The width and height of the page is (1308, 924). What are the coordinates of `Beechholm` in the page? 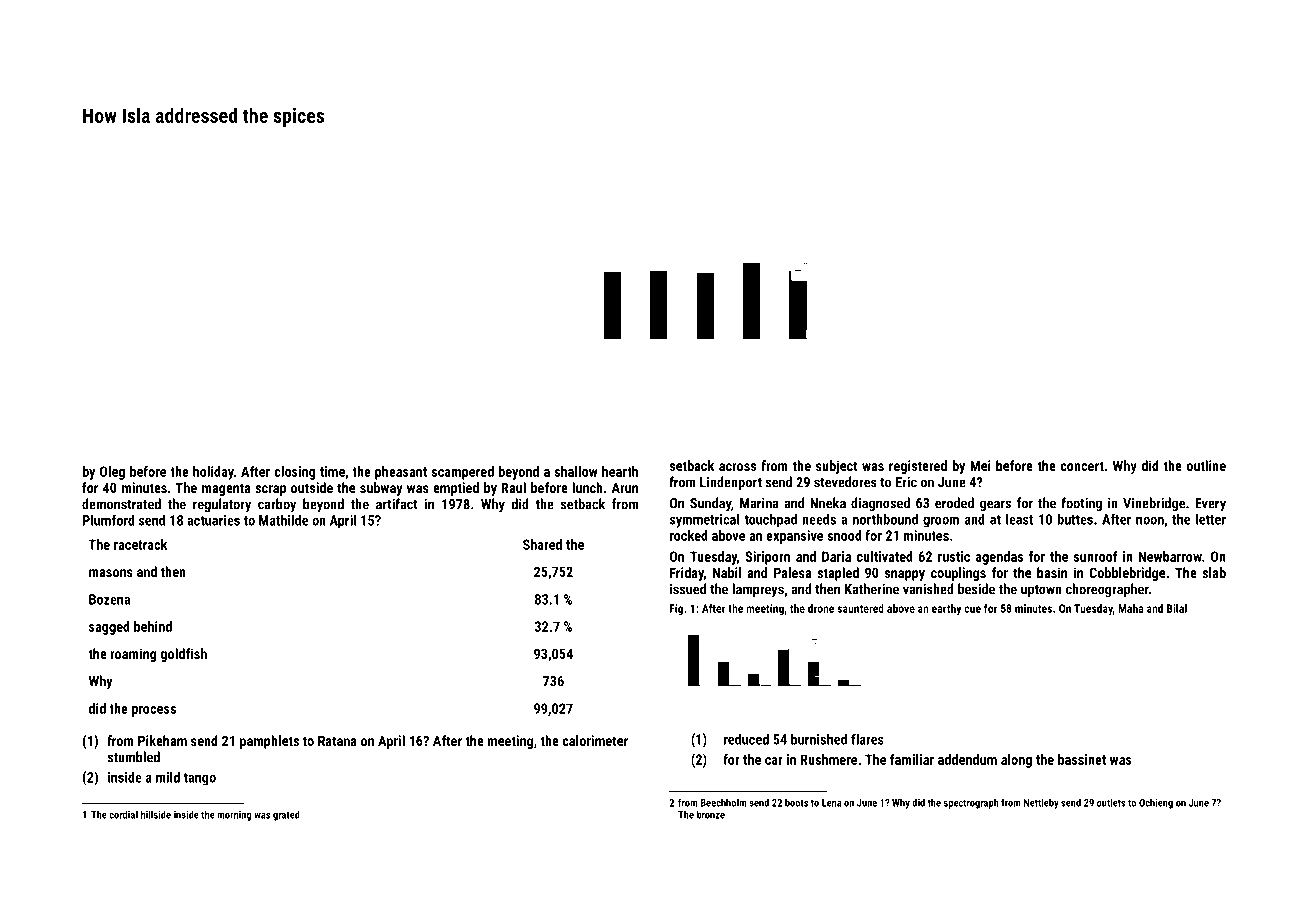 It's located at (723, 802).
